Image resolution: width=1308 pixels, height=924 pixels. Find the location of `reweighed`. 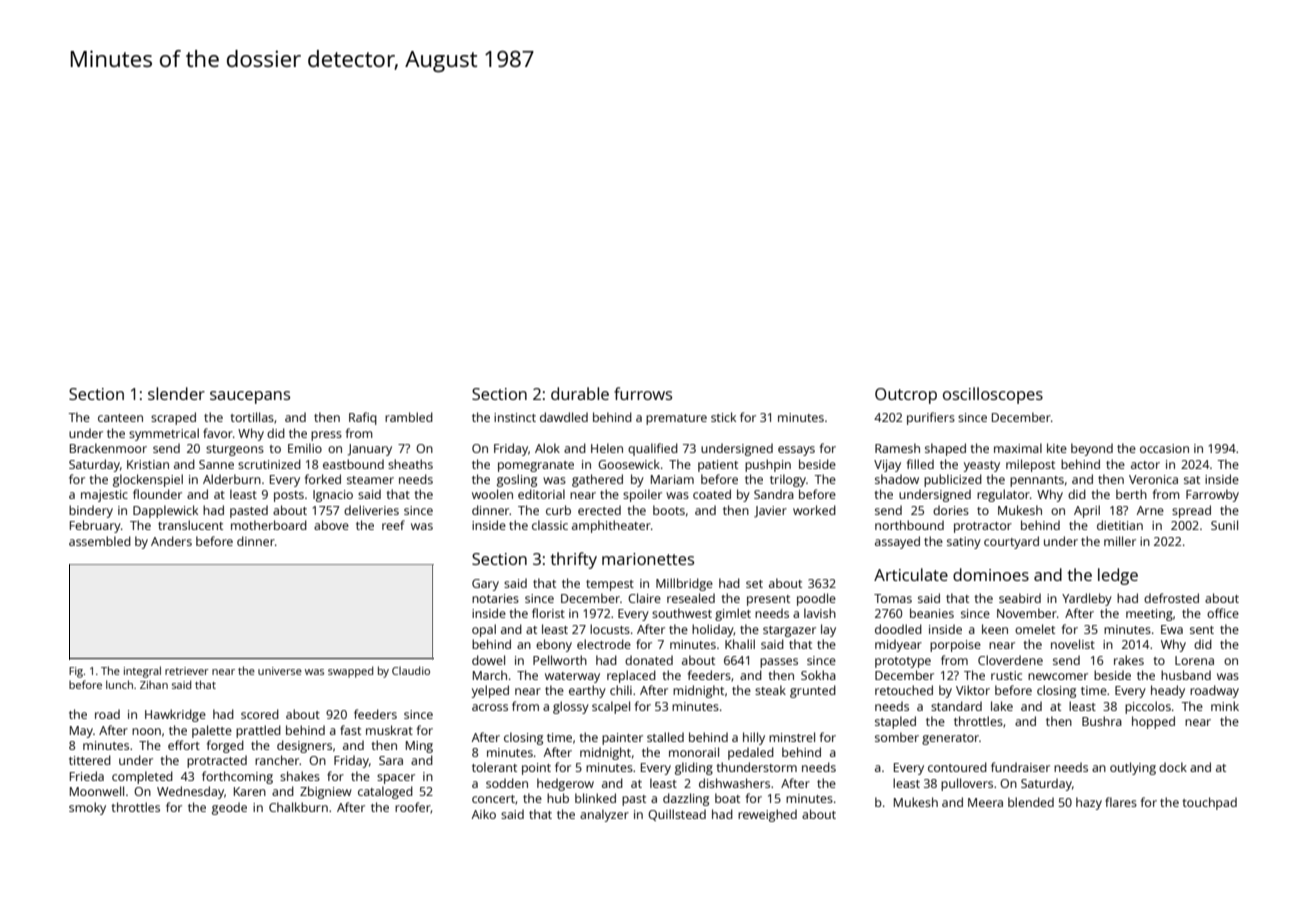

reweighed is located at coordinates (767, 815).
